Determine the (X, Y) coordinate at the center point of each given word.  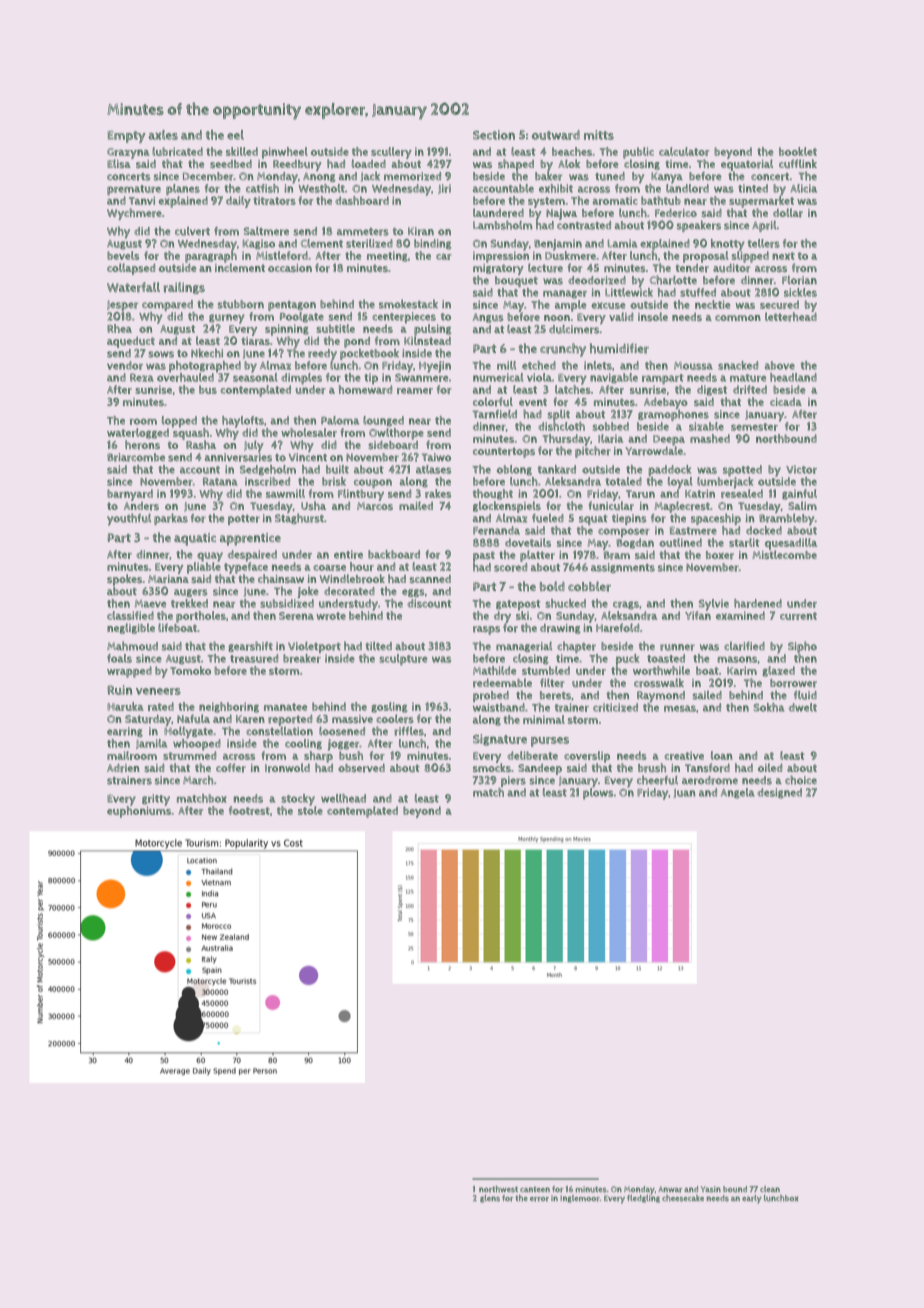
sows (161, 354)
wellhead (343, 798)
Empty (127, 137)
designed (779, 793)
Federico (676, 213)
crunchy (563, 350)
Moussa (693, 366)
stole (310, 810)
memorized (412, 176)
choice (801, 780)
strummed (189, 755)
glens (490, 1199)
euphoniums (139, 812)
